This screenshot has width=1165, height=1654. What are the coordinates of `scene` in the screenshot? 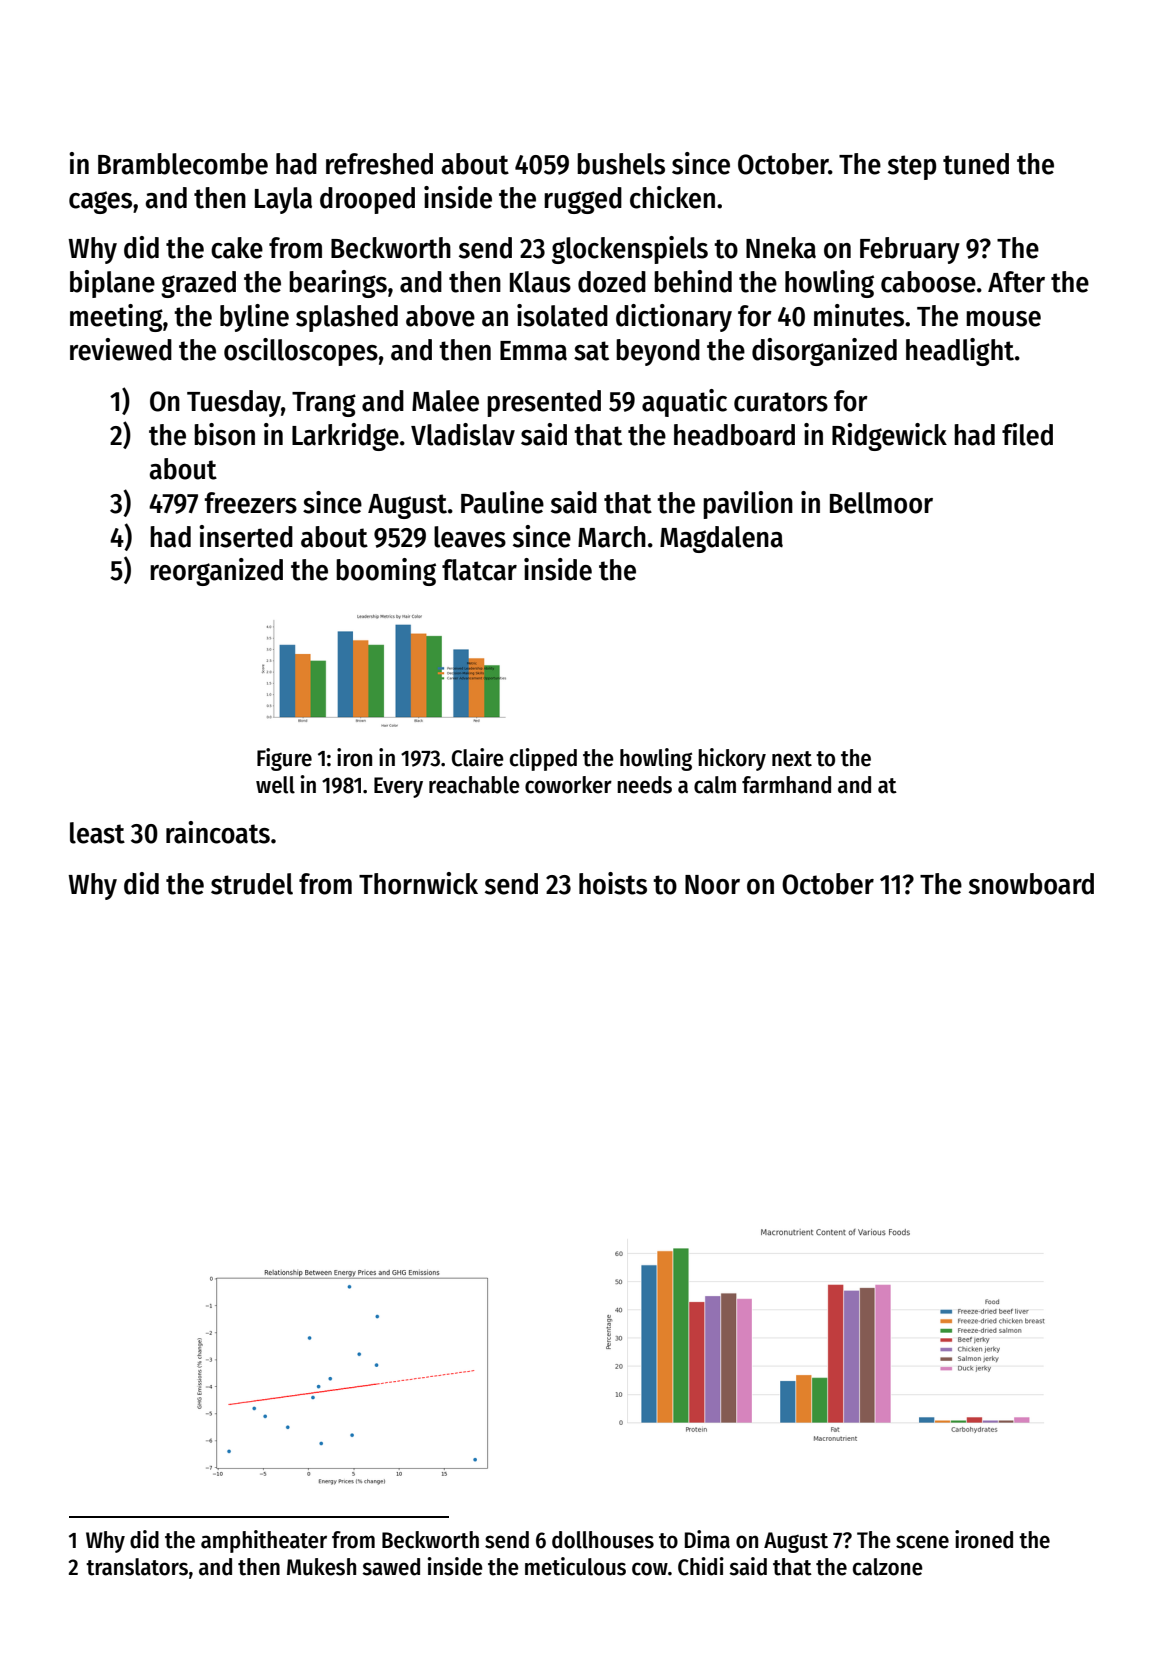 It's located at (922, 1542).
